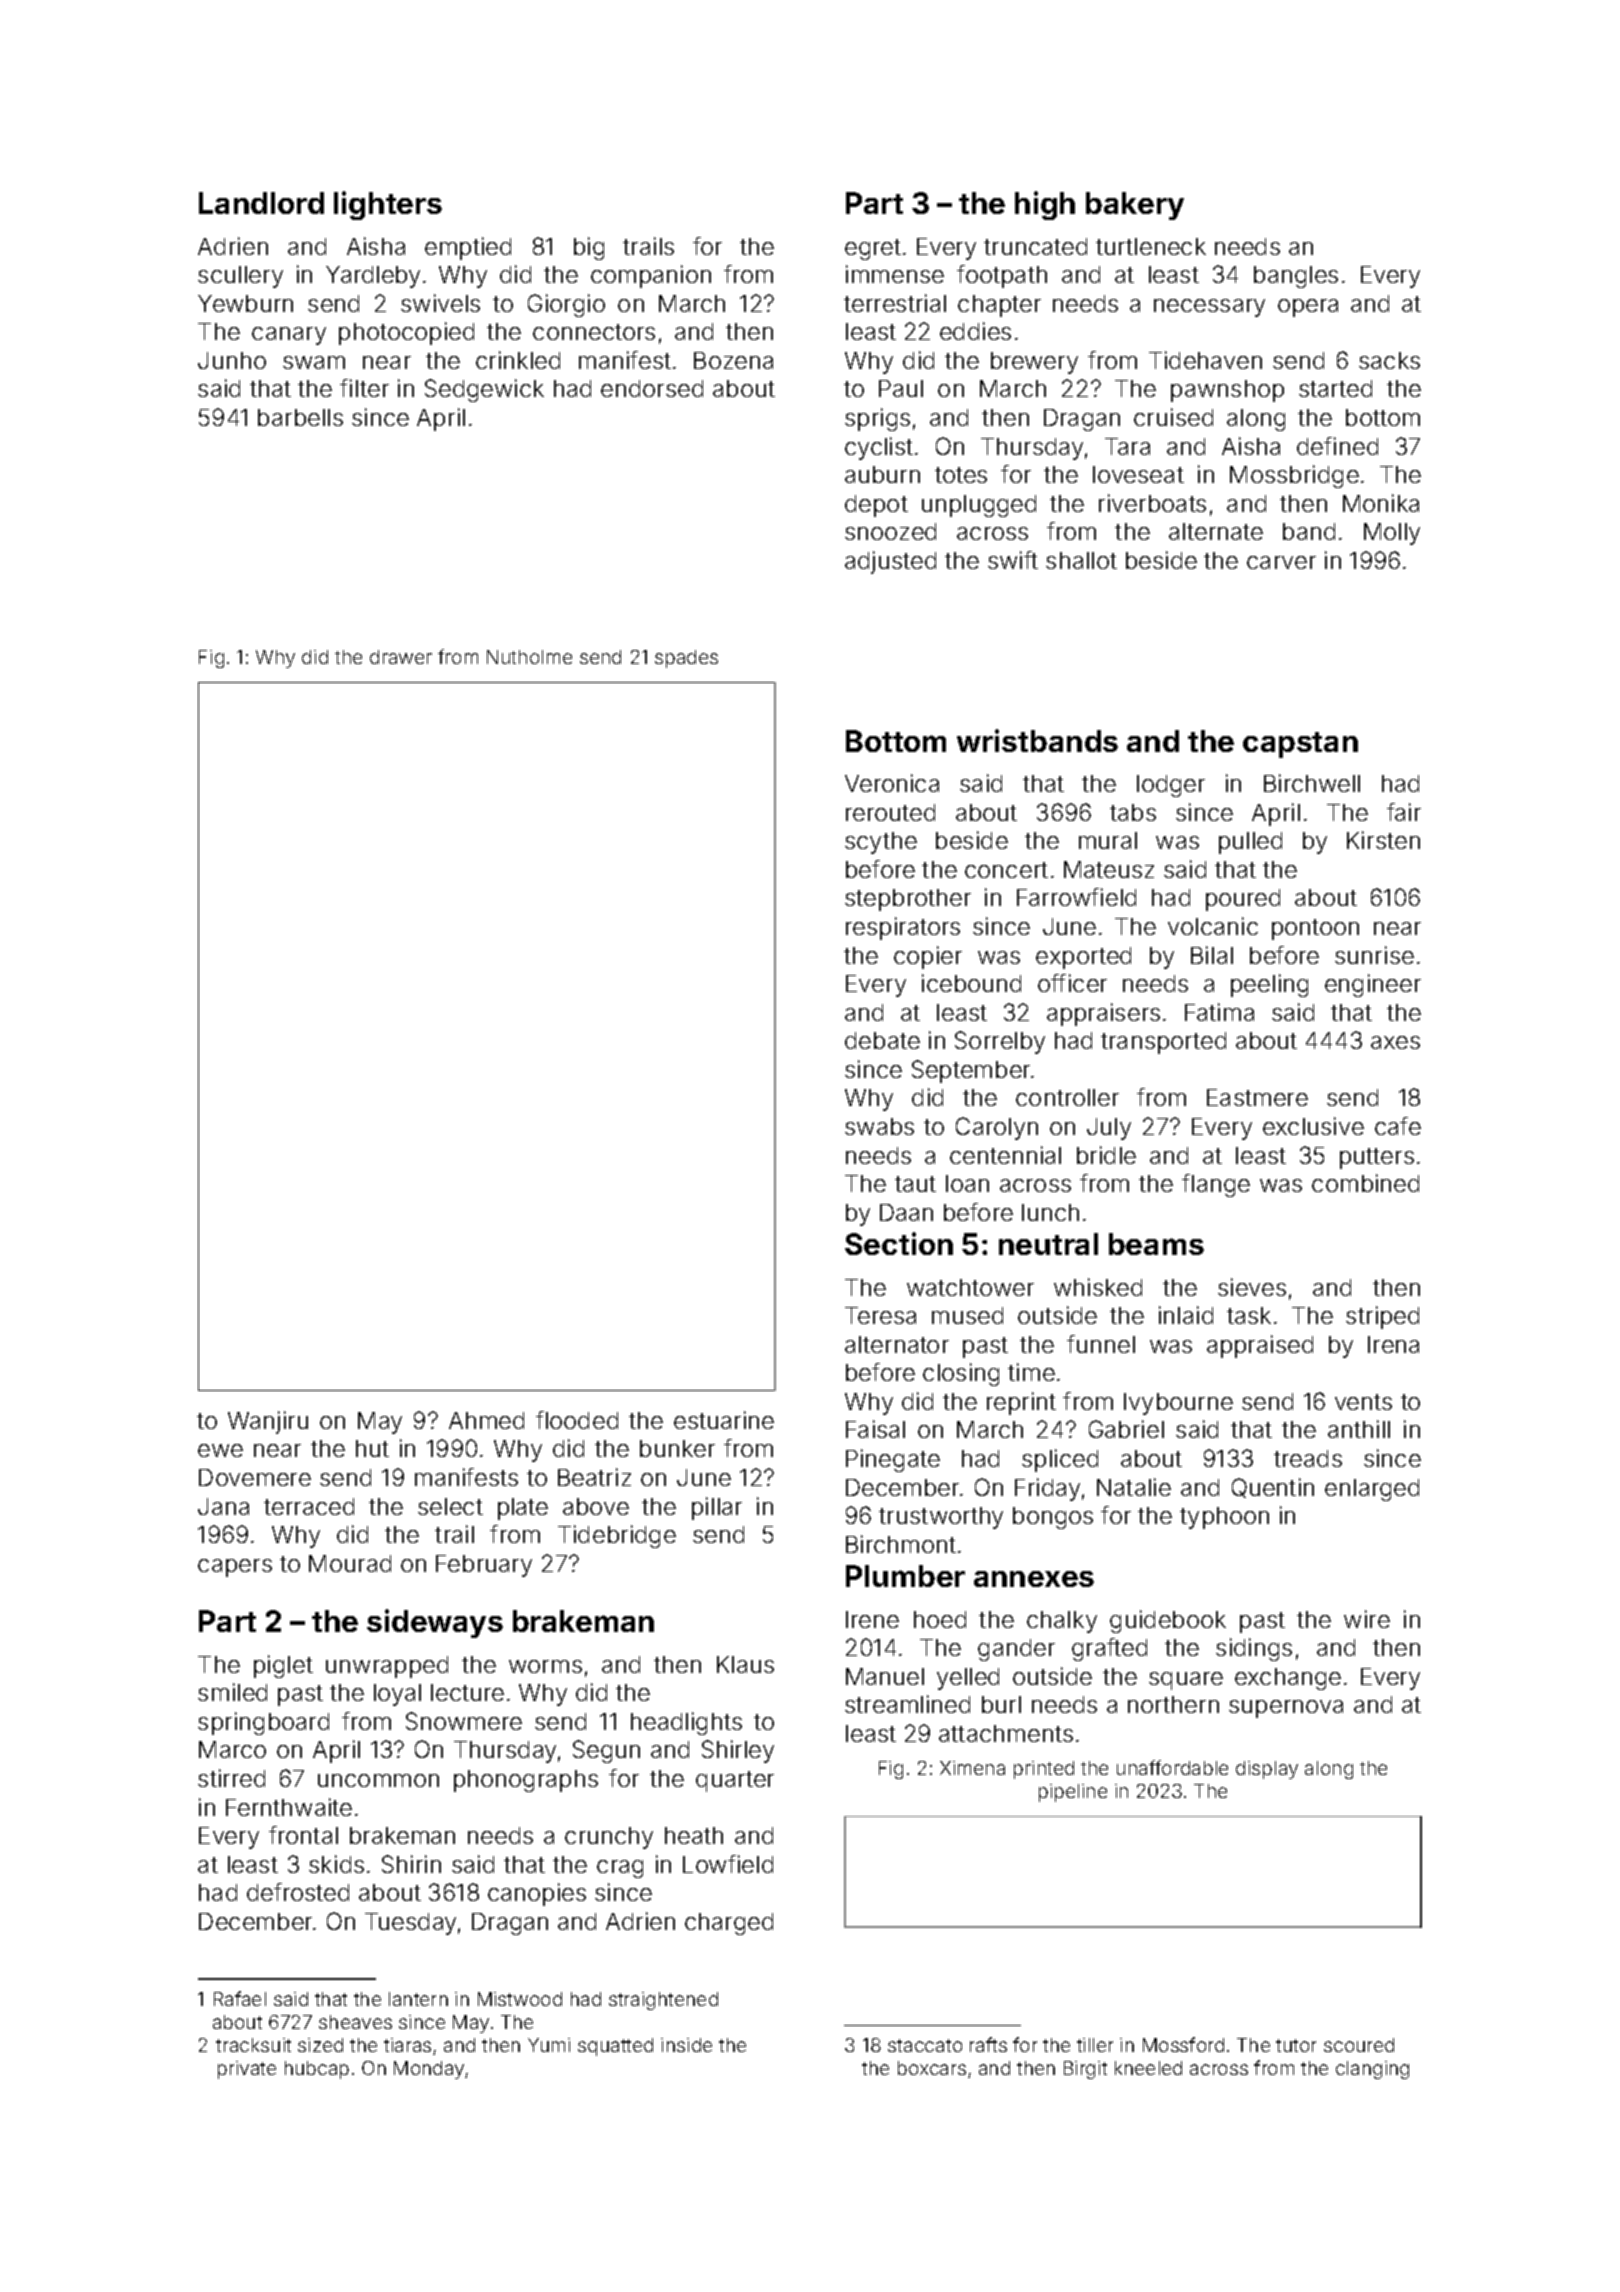 The image size is (1620, 2292). Describe the element at coordinates (686, 659) in the screenshot. I see `spades` at that location.
